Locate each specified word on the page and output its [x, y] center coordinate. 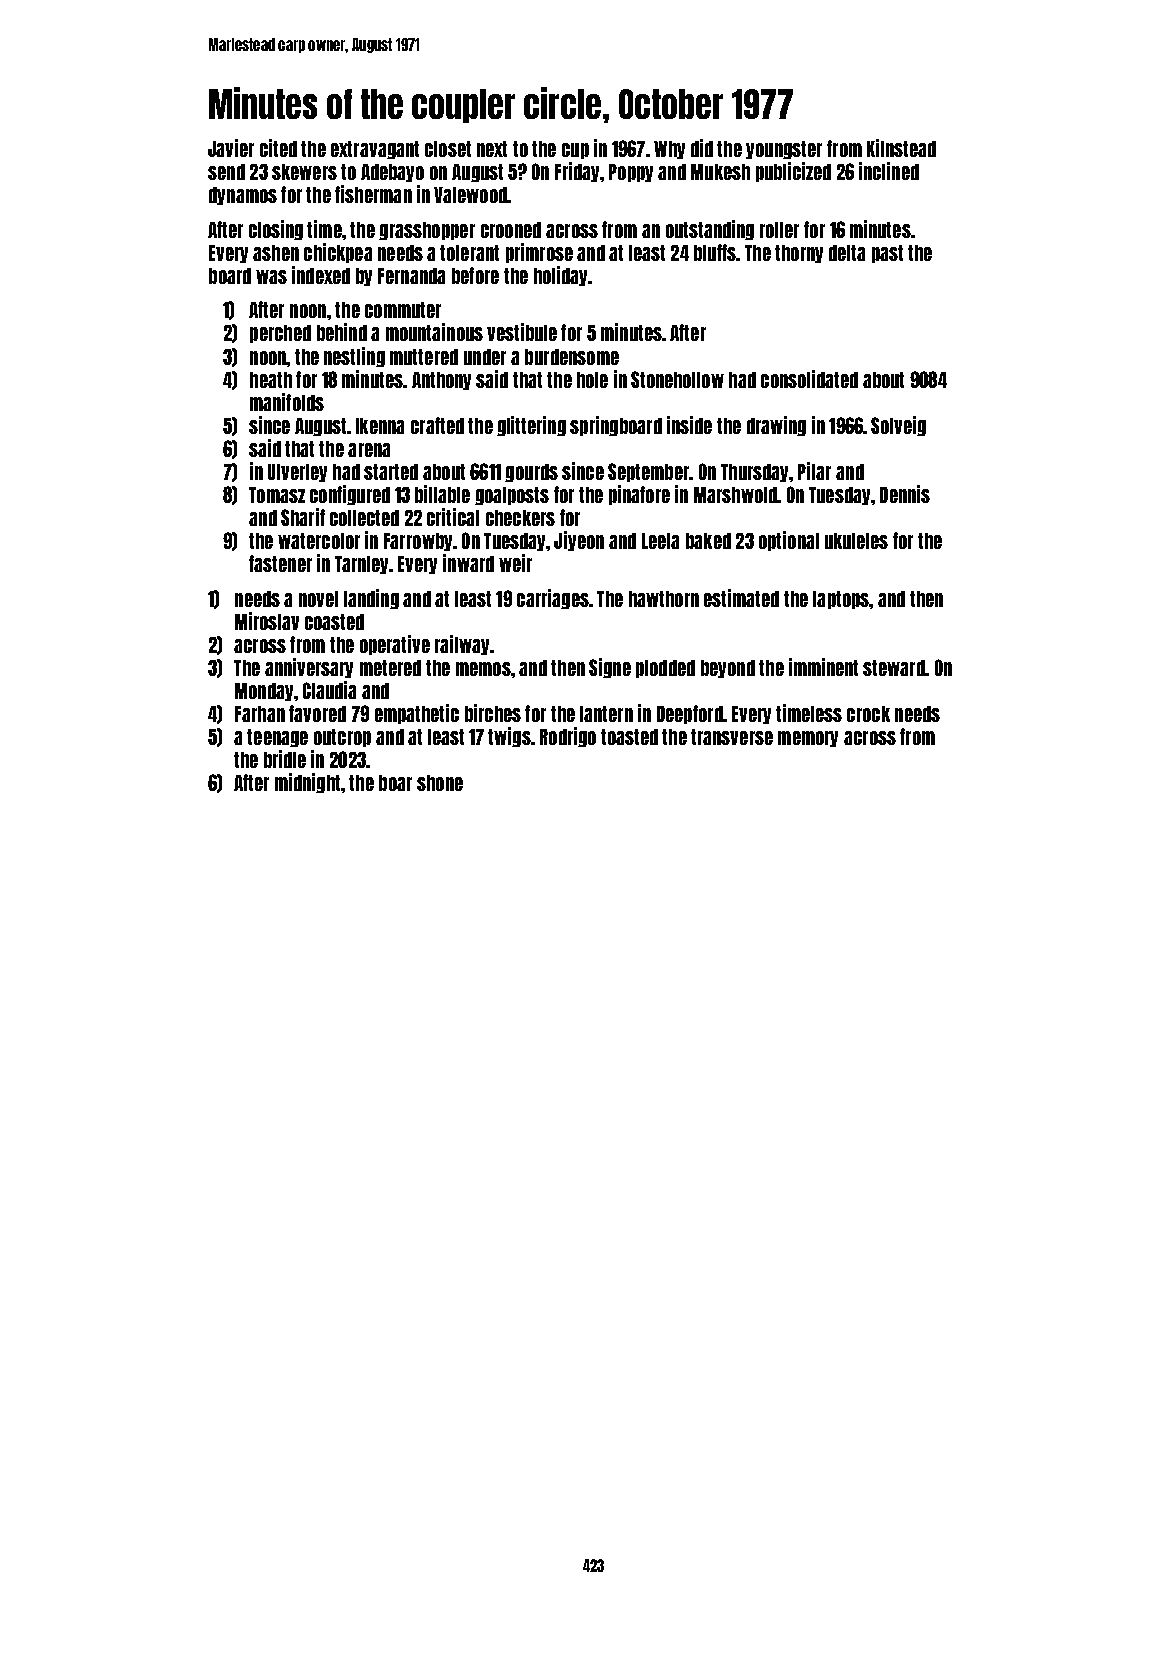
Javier [231, 148]
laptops [841, 600]
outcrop [342, 738]
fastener [280, 563]
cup [575, 151]
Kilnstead [901, 148]
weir [515, 563]
